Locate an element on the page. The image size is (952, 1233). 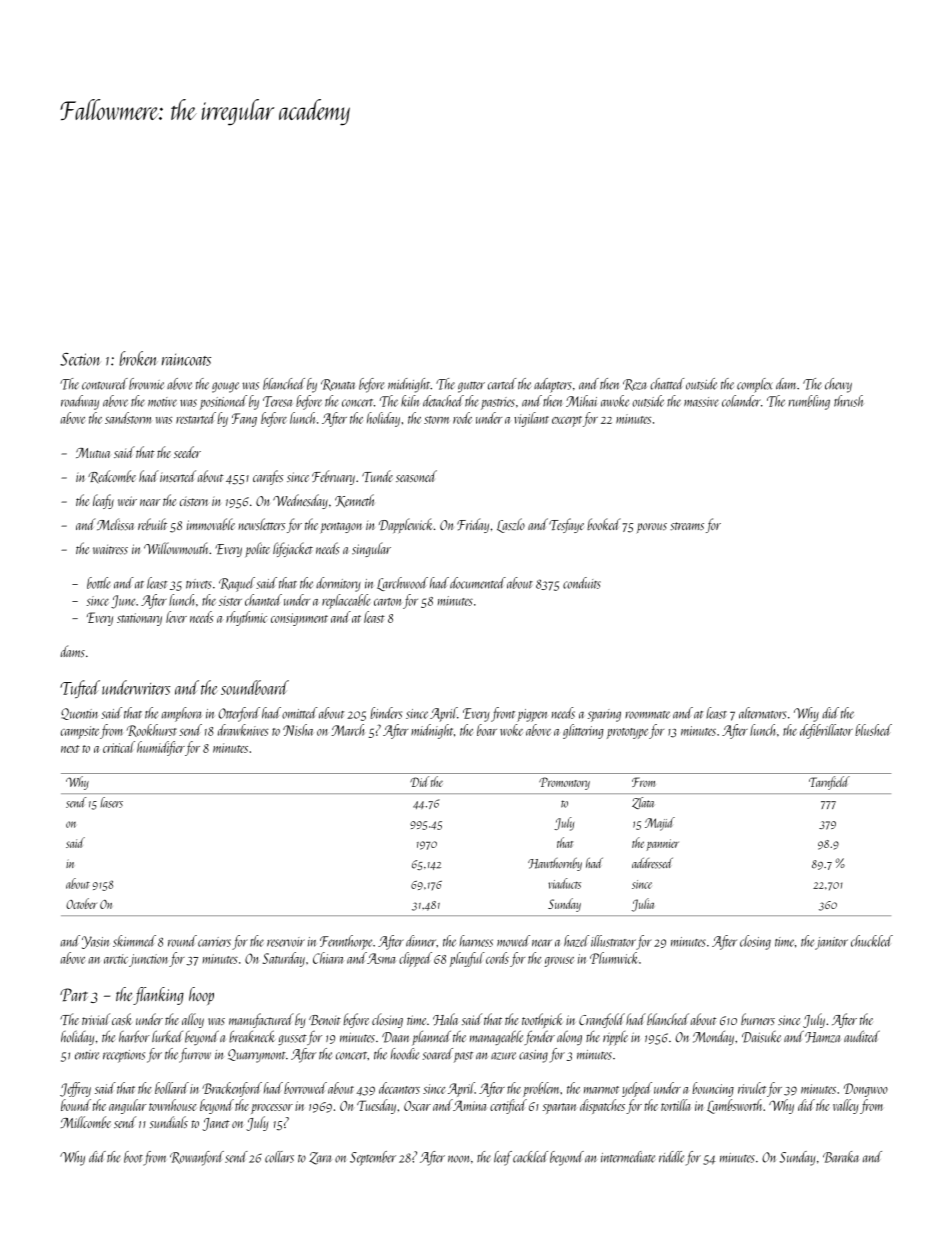
rode is located at coordinates (462, 418).
